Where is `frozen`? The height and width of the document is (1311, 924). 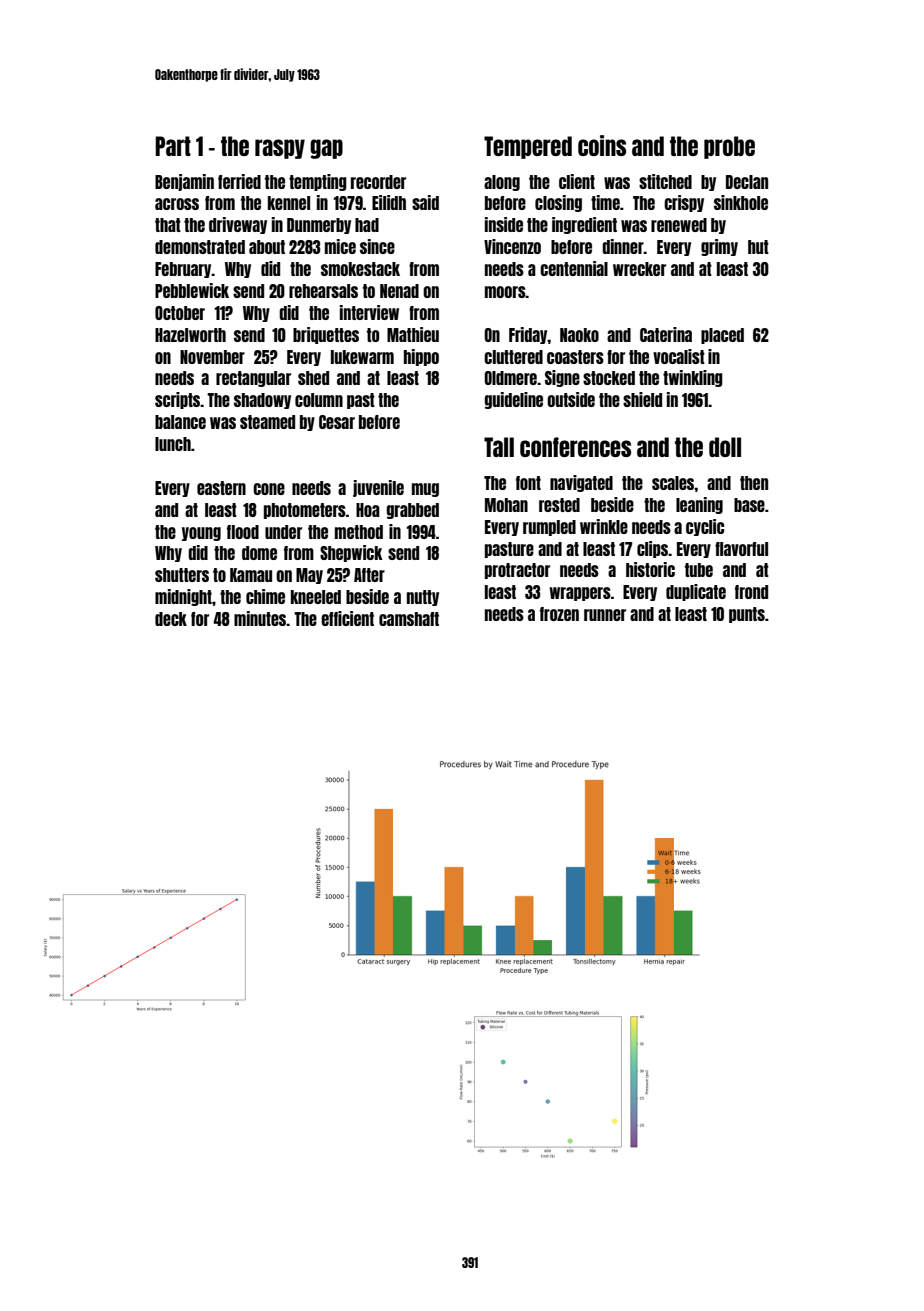
frozen is located at coordinates (559, 614).
